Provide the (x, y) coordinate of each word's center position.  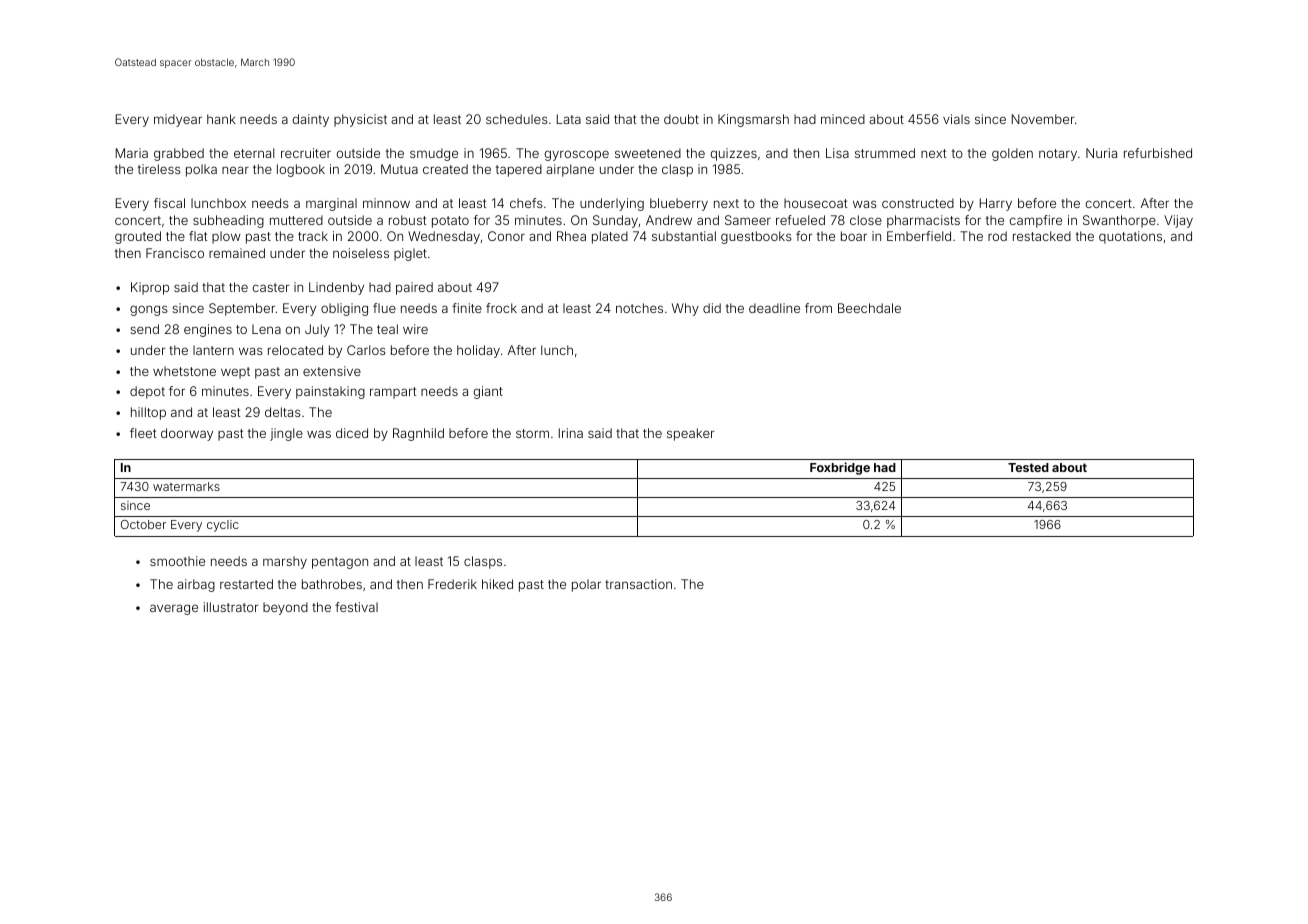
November (1043, 119)
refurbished (1158, 153)
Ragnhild (418, 434)
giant (488, 392)
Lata (569, 119)
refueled (800, 220)
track (313, 236)
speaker (690, 434)
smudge (434, 154)
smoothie (177, 561)
